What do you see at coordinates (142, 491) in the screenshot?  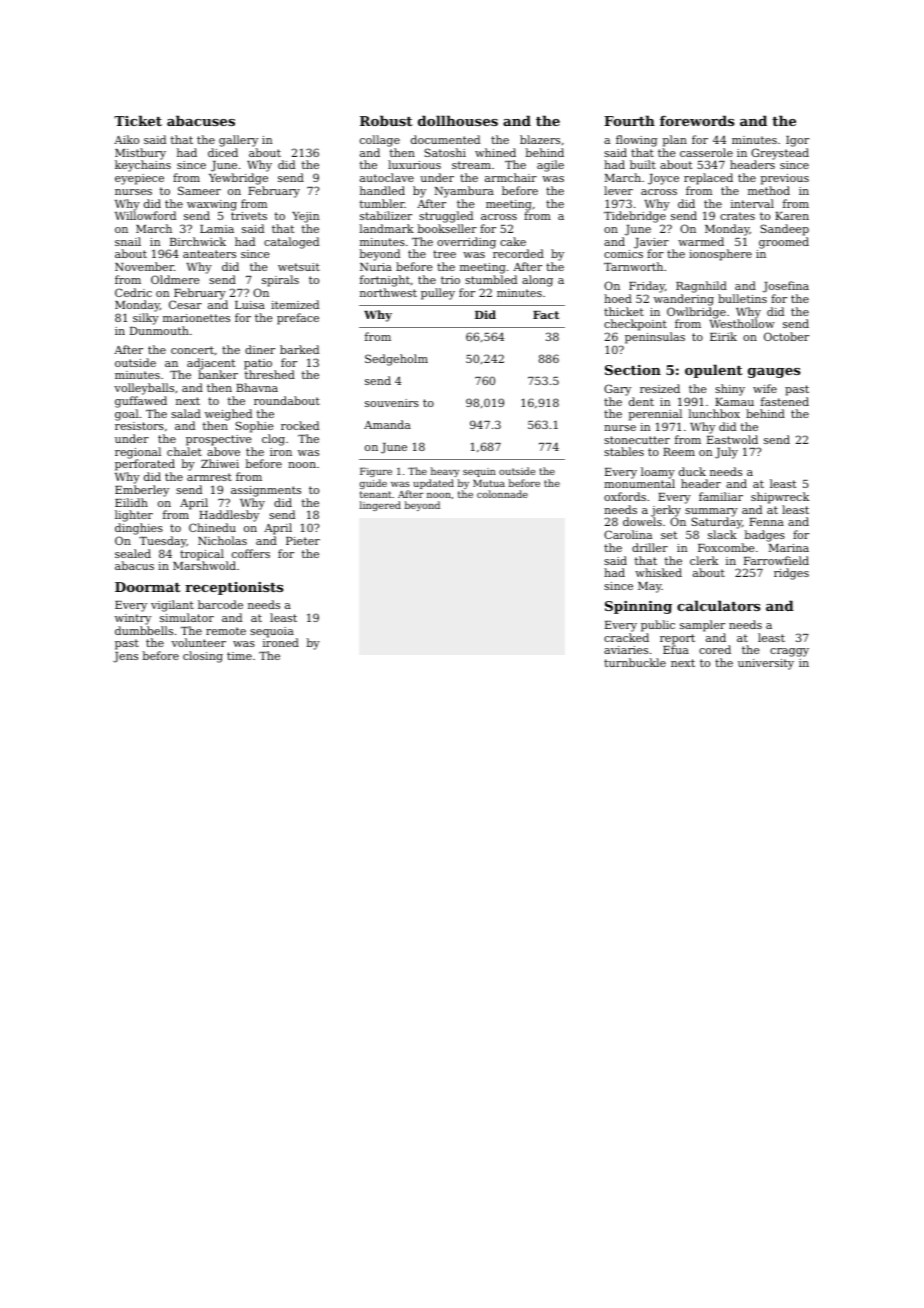 I see `Emberley` at bounding box center [142, 491].
